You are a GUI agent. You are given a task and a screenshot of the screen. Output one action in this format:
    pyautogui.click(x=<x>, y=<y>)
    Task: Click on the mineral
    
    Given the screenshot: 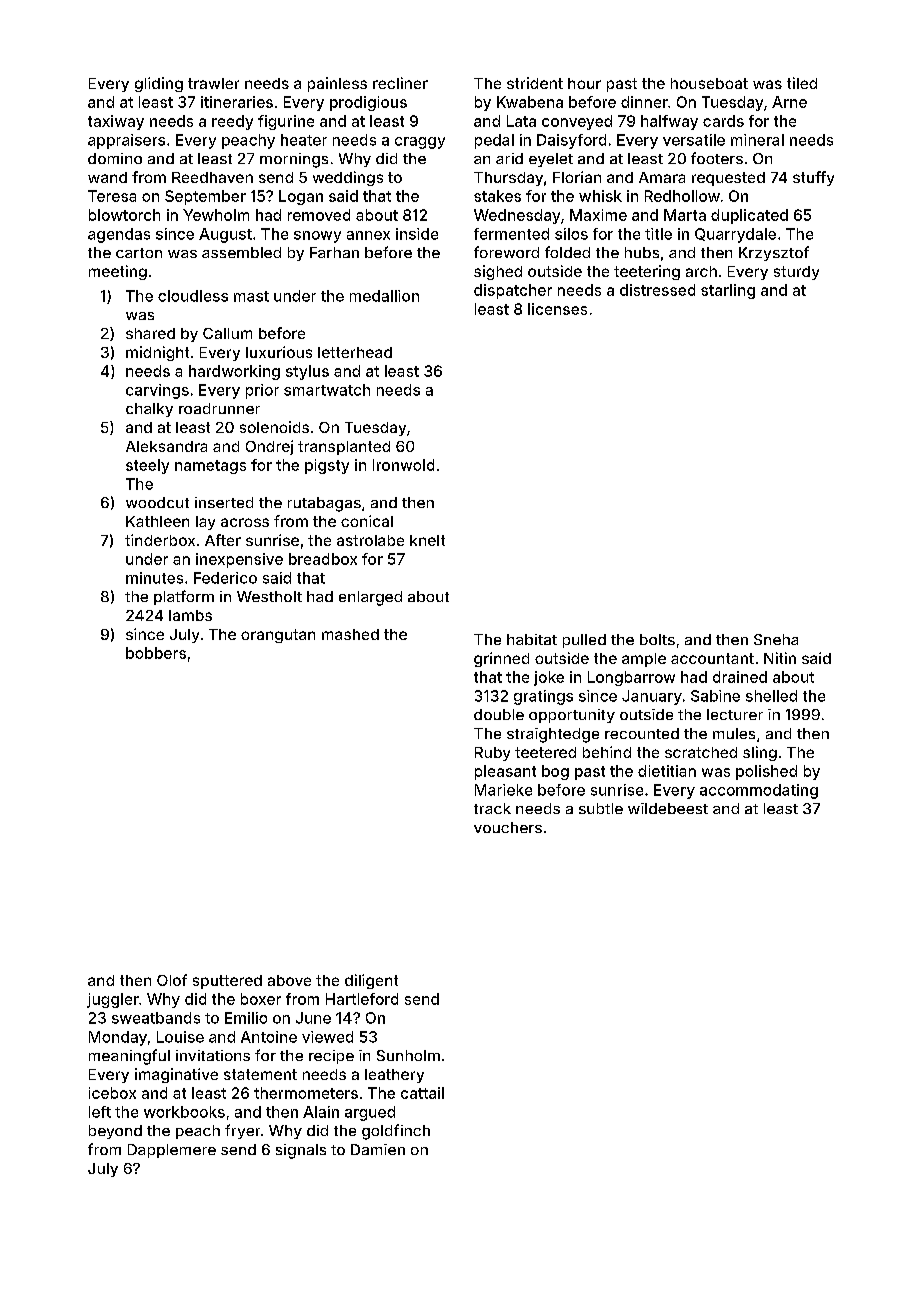 What is the action you would take?
    pyautogui.click(x=757, y=140)
